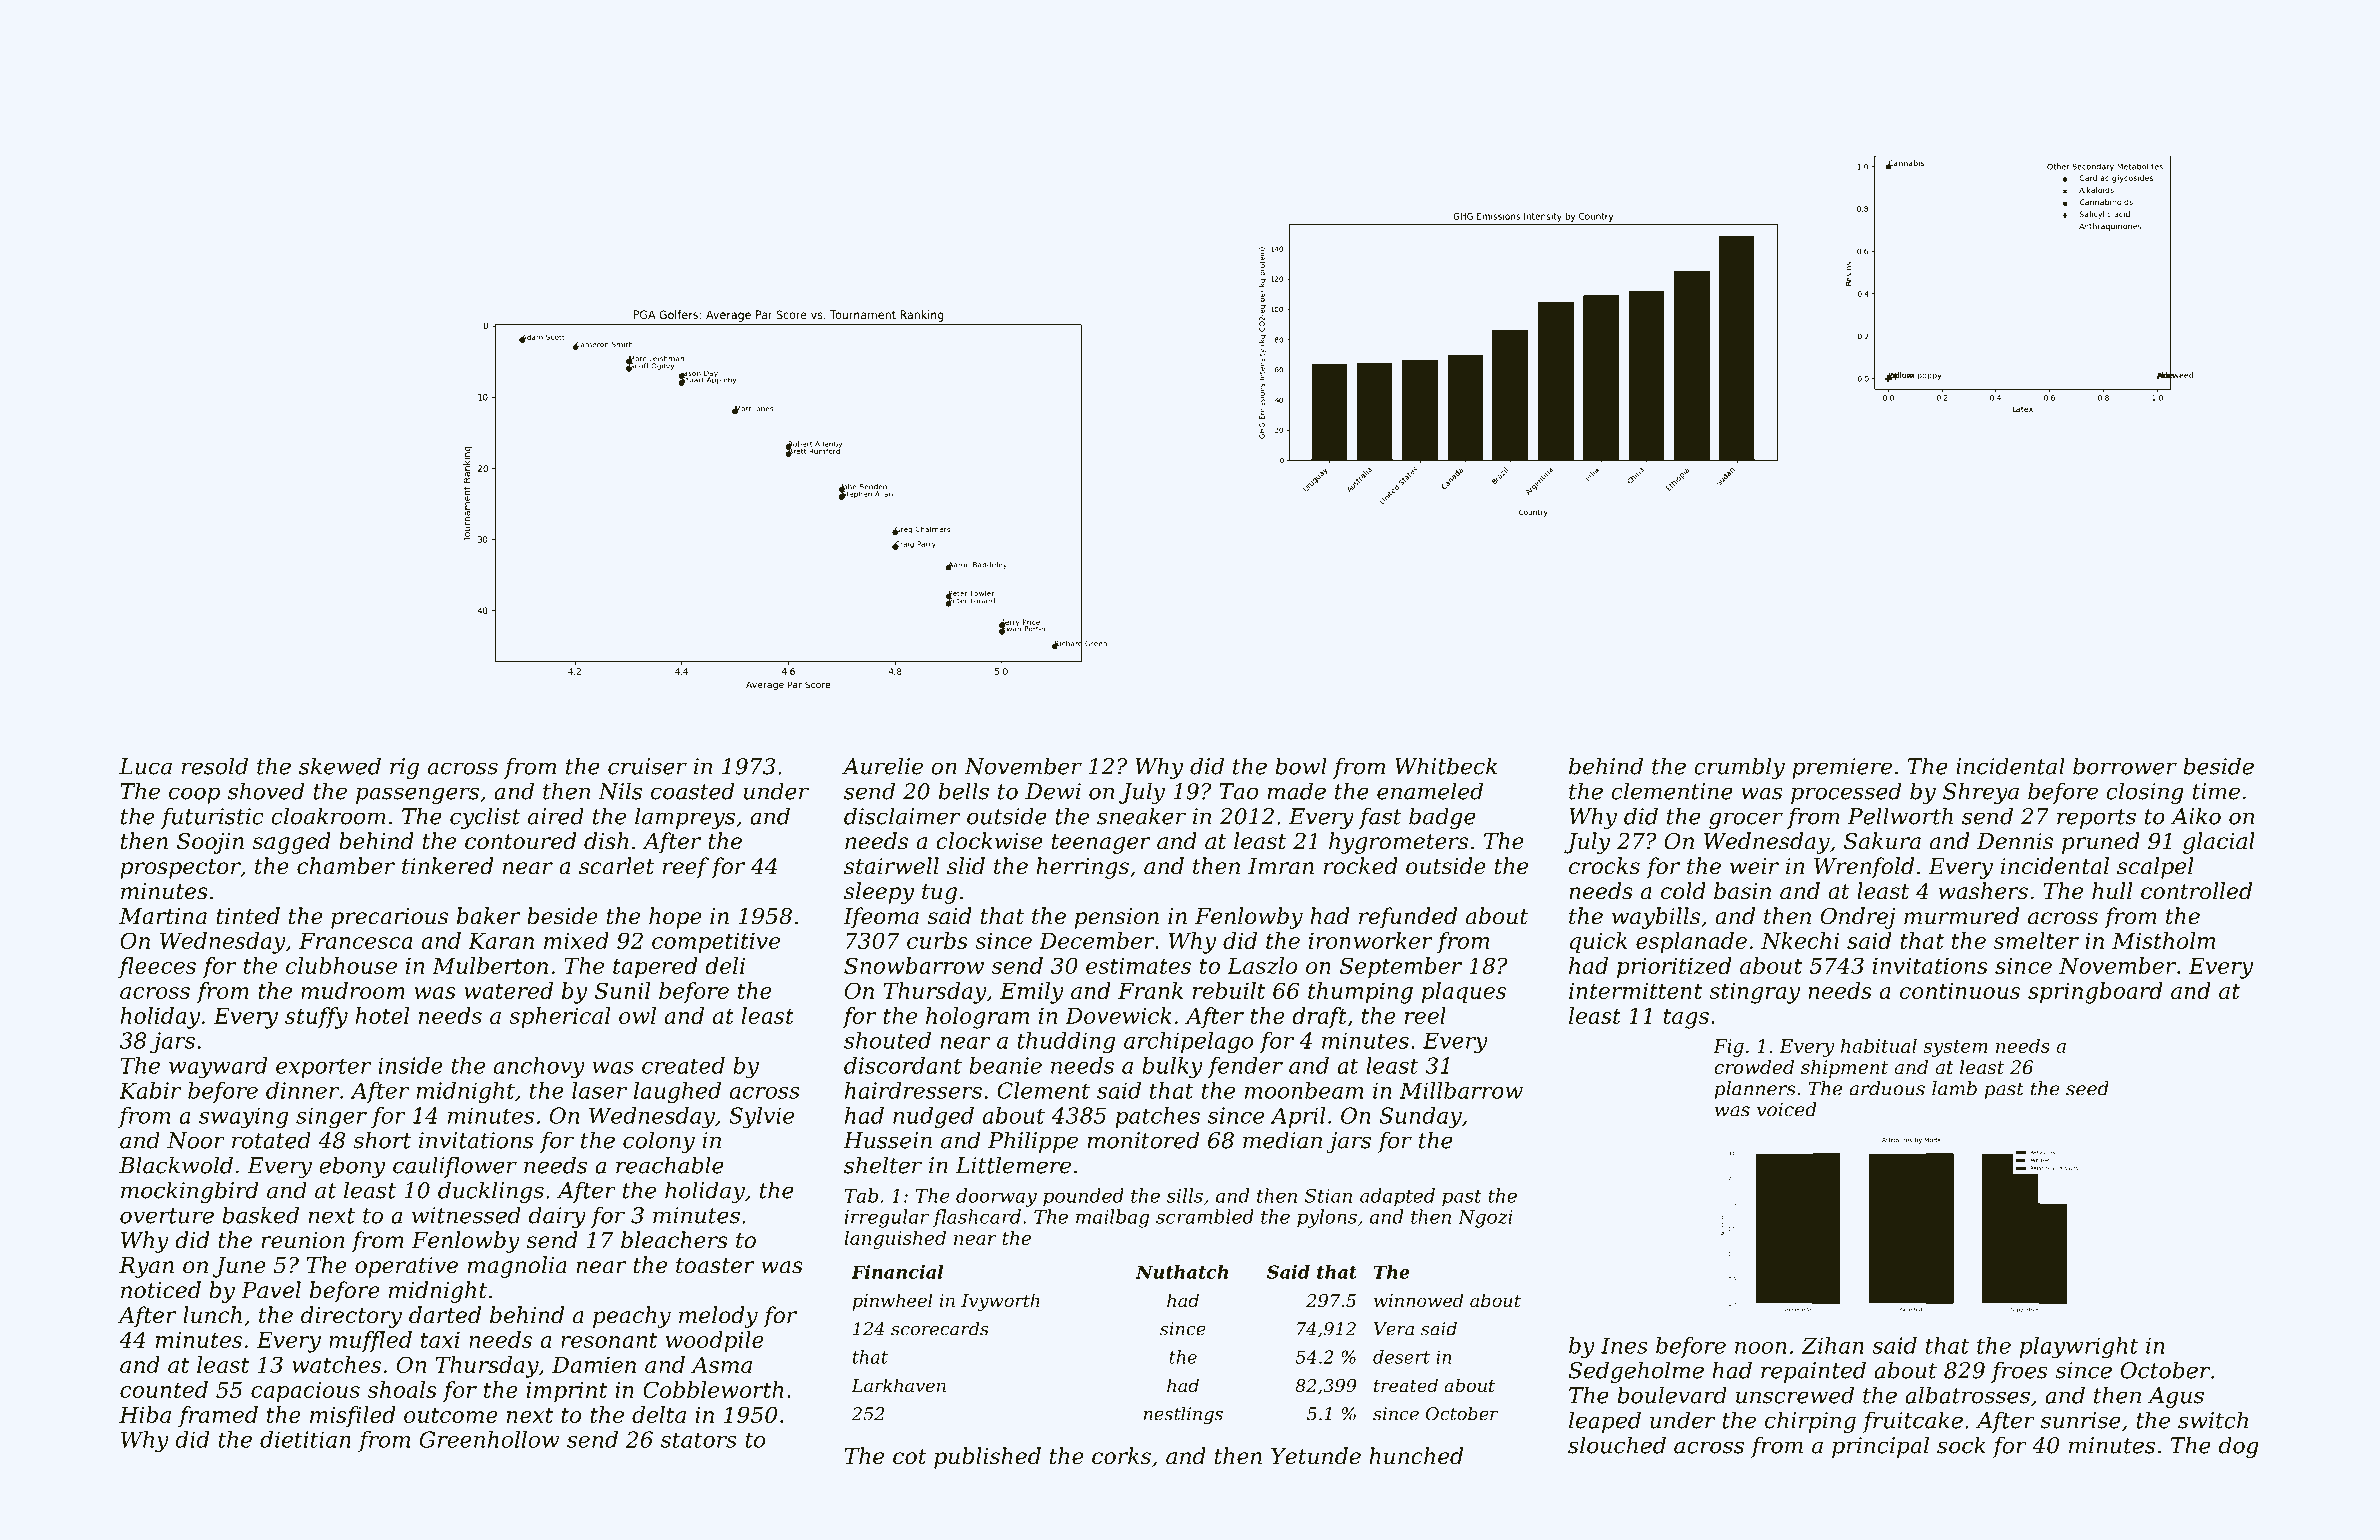 The height and width of the image is (1540, 2380). I want to click on Nils, so click(620, 791).
